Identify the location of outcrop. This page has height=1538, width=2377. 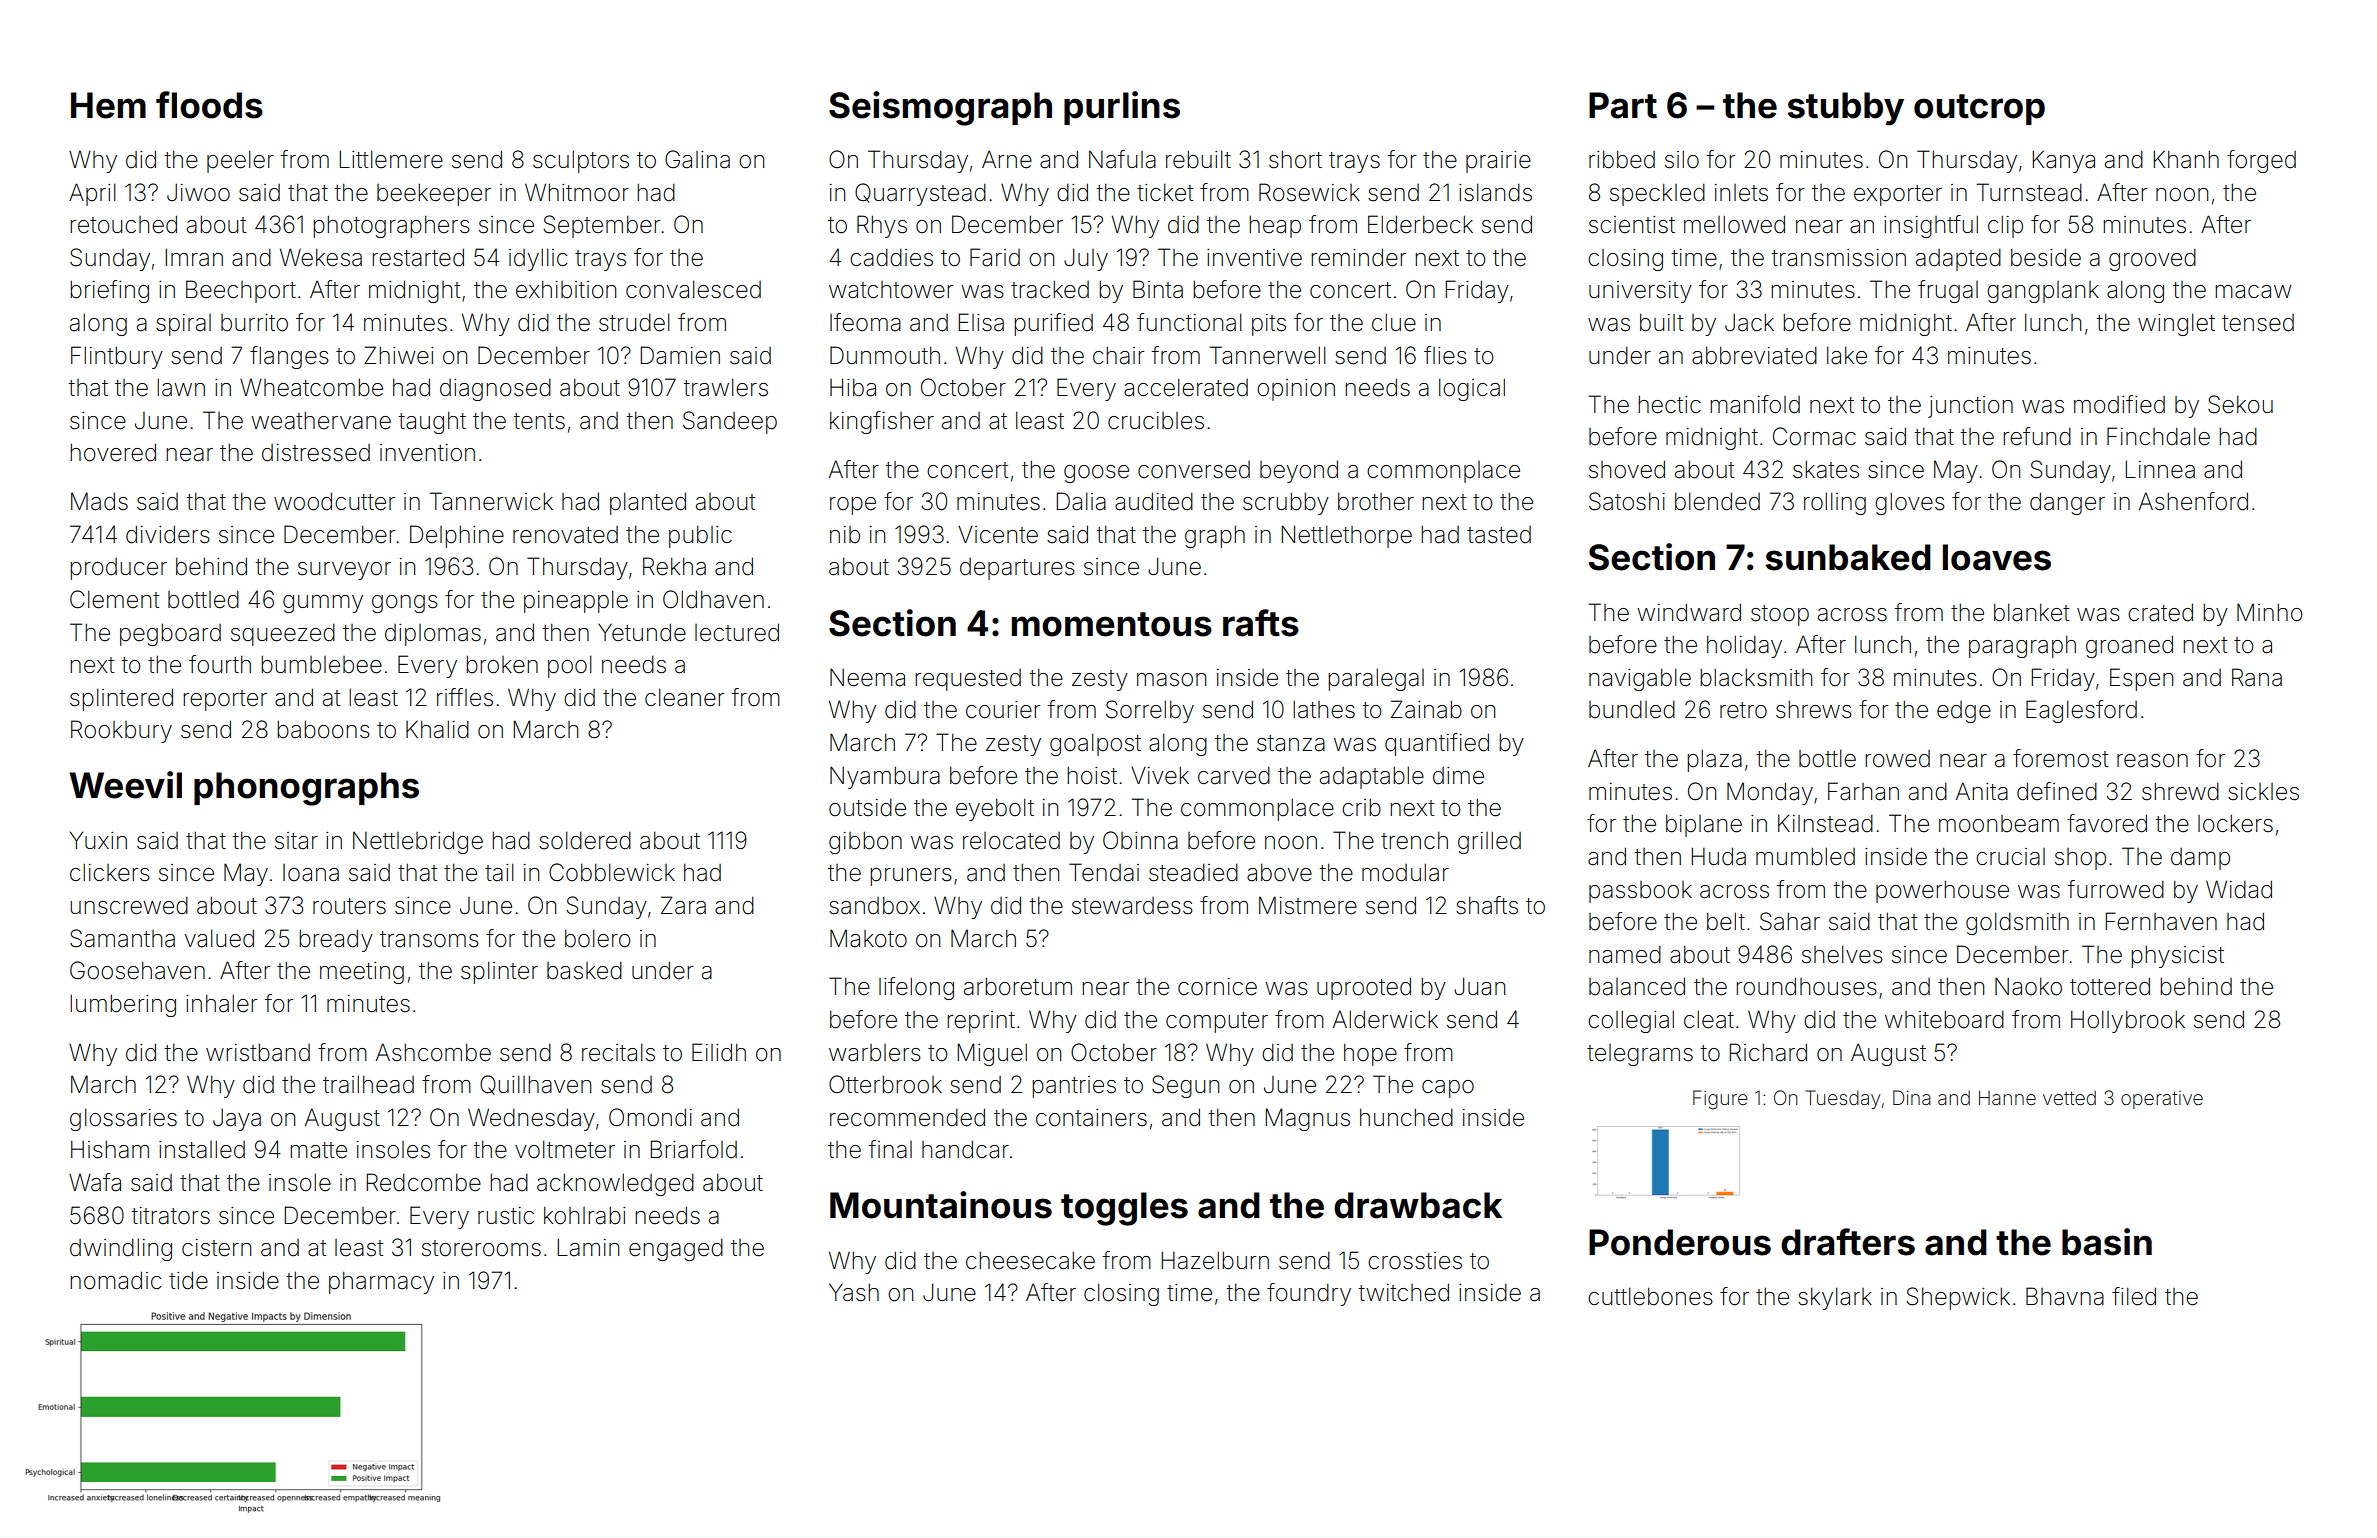
(1979, 109).
